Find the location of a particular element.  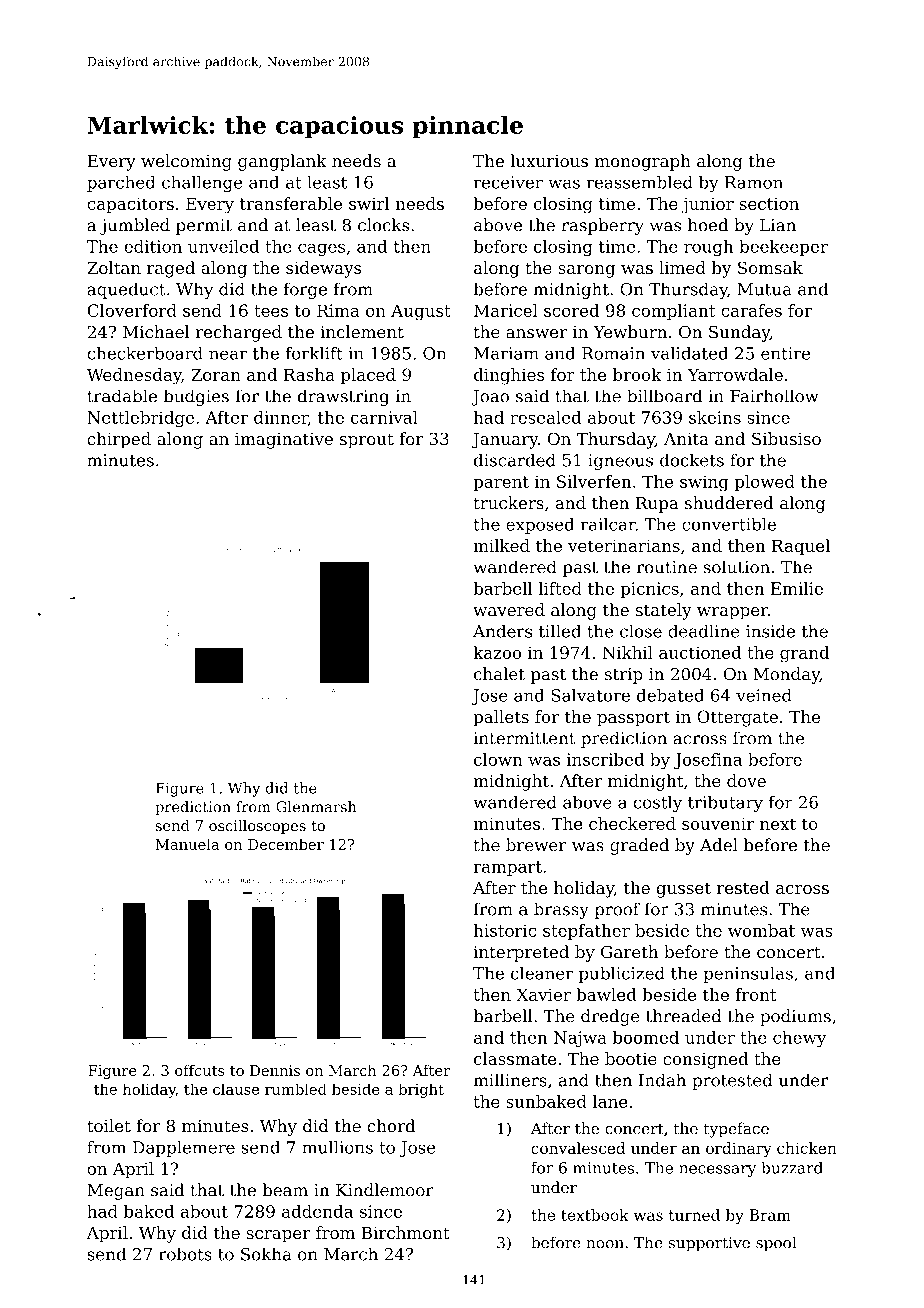

chirped is located at coordinates (119, 440).
